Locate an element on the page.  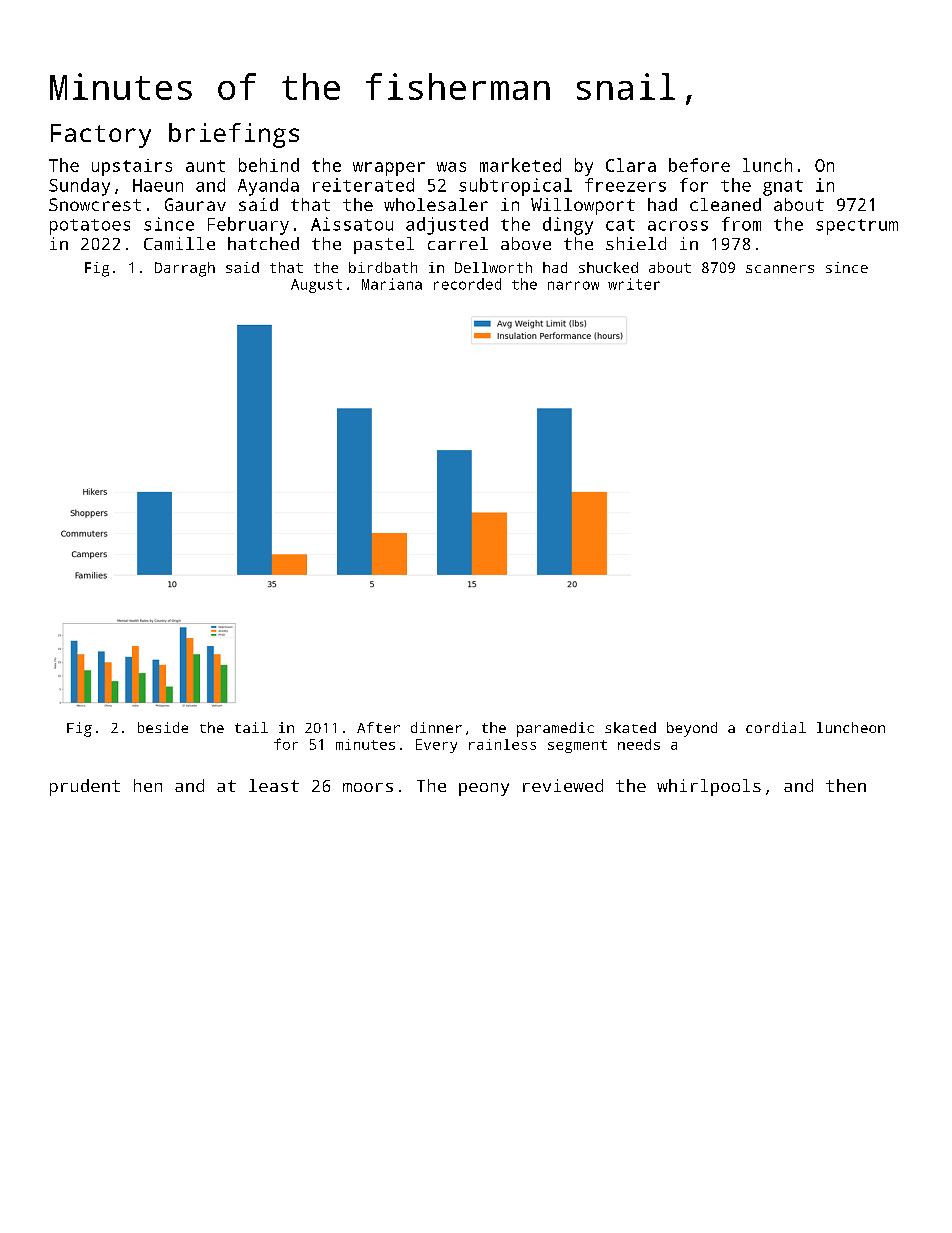
gnat is located at coordinates (783, 188).
